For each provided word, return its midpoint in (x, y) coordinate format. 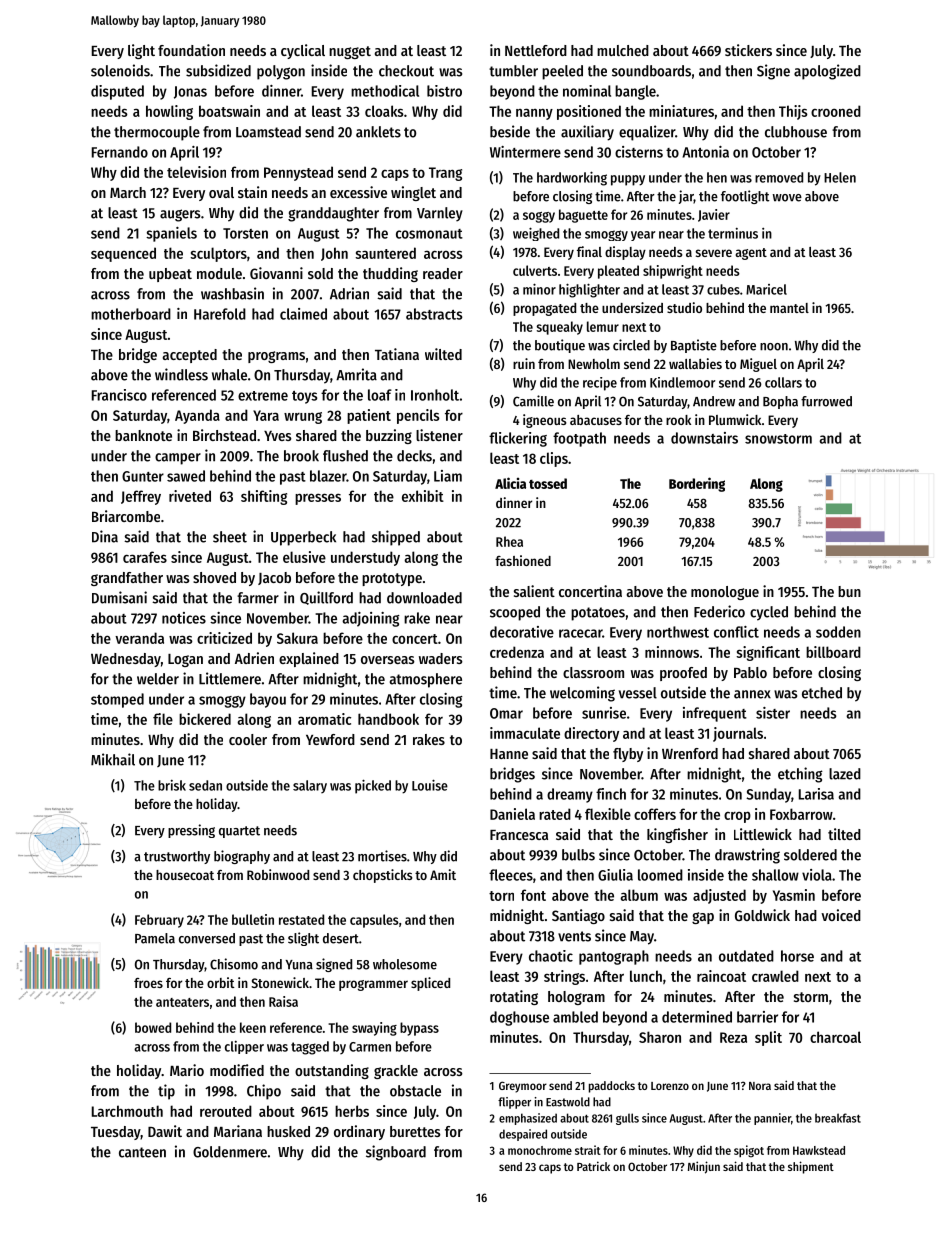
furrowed (826, 401)
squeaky (560, 328)
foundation (191, 50)
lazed (845, 774)
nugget (350, 52)
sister (773, 713)
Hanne (509, 754)
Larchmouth (127, 1111)
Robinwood (278, 874)
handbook (388, 719)
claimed (303, 314)
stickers (748, 50)
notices (184, 618)
